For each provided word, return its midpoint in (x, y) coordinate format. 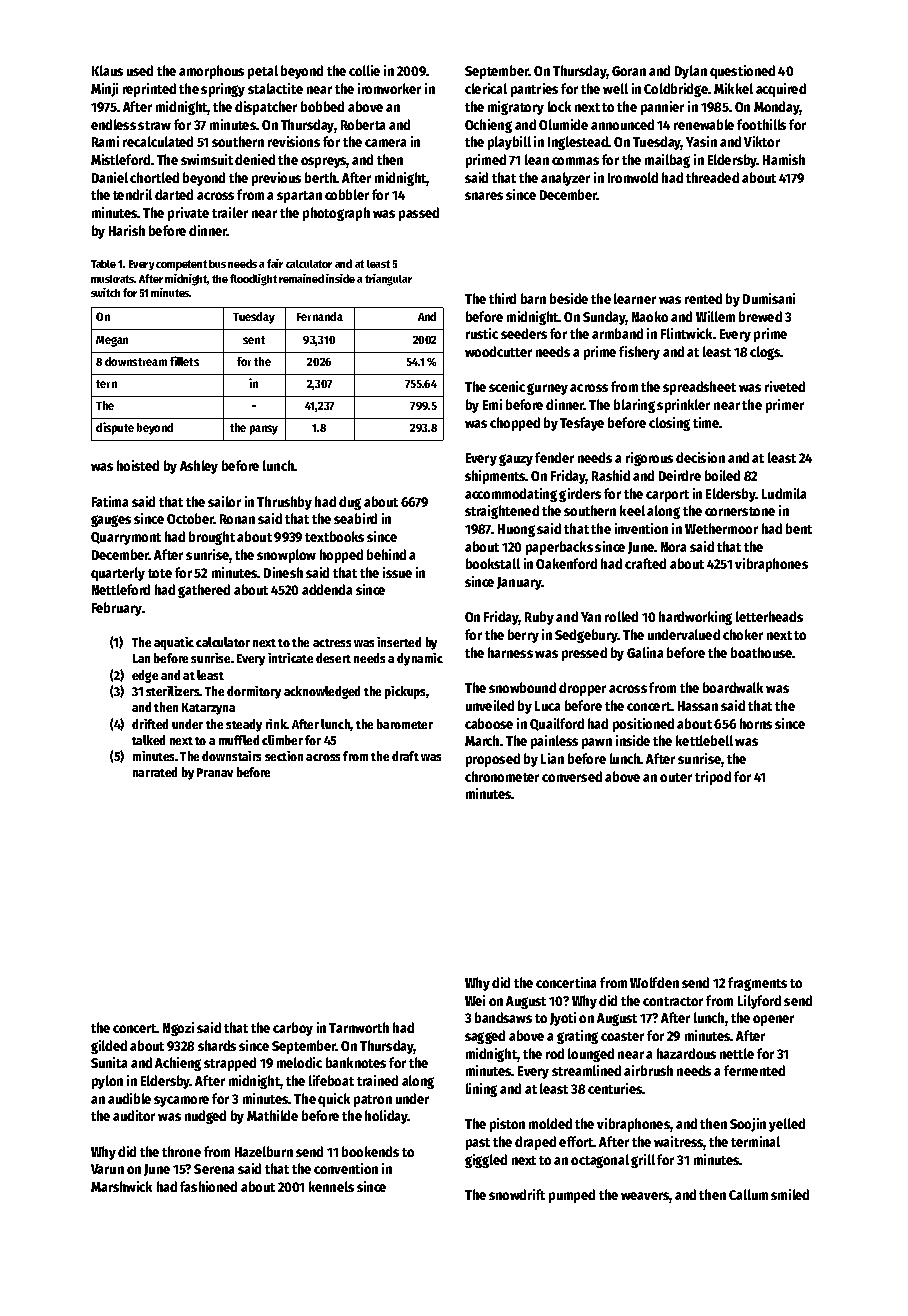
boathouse (761, 652)
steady (244, 725)
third (502, 298)
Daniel (110, 177)
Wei (475, 1000)
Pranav (215, 772)
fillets (184, 361)
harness (510, 652)
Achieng (178, 1064)
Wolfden (654, 982)
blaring (634, 406)
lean (537, 159)
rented (703, 298)
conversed (572, 776)
